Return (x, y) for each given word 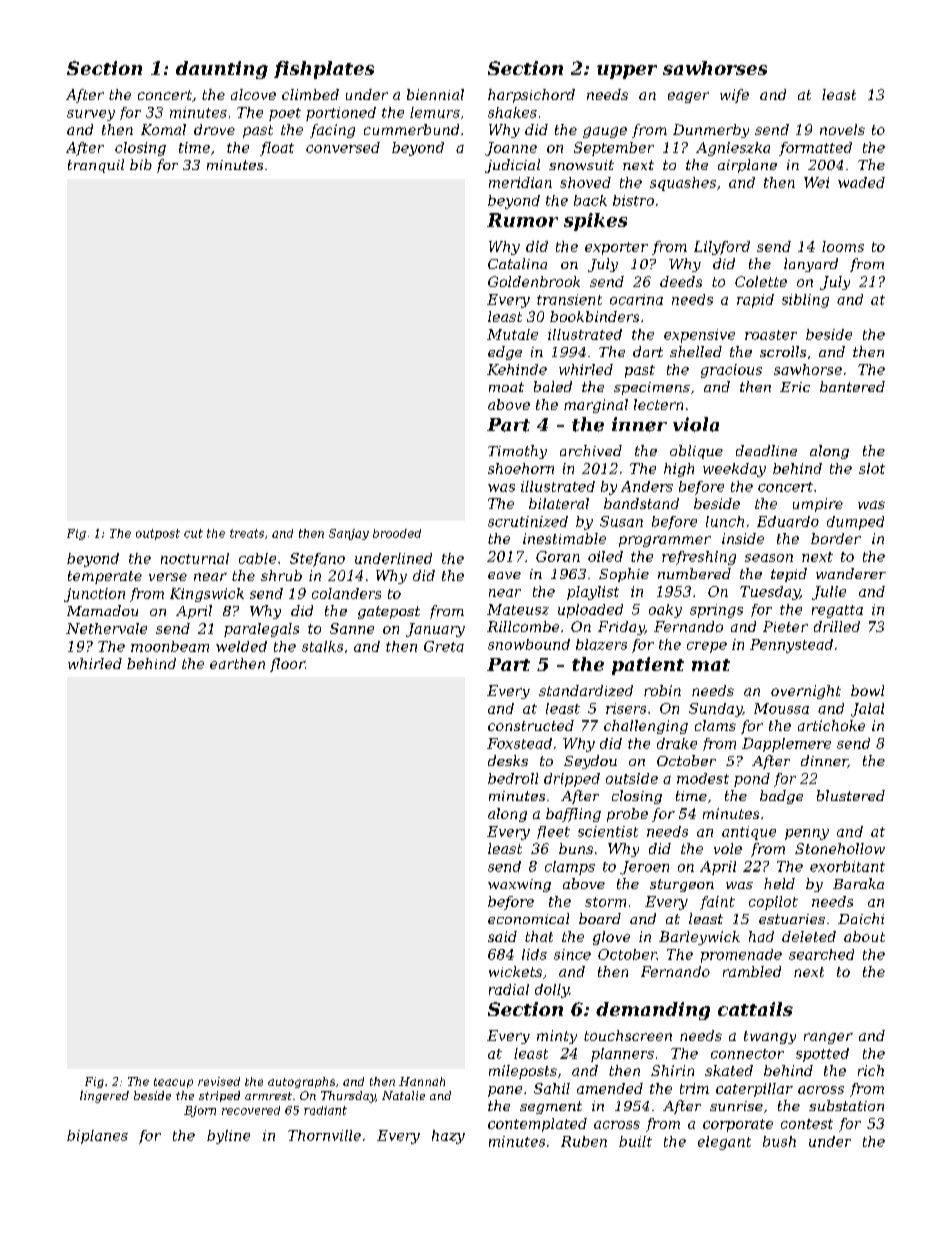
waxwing (519, 885)
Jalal (867, 710)
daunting (222, 70)
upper (627, 72)
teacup (173, 1083)
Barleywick (699, 938)
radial (509, 989)
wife (734, 96)
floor (287, 665)
